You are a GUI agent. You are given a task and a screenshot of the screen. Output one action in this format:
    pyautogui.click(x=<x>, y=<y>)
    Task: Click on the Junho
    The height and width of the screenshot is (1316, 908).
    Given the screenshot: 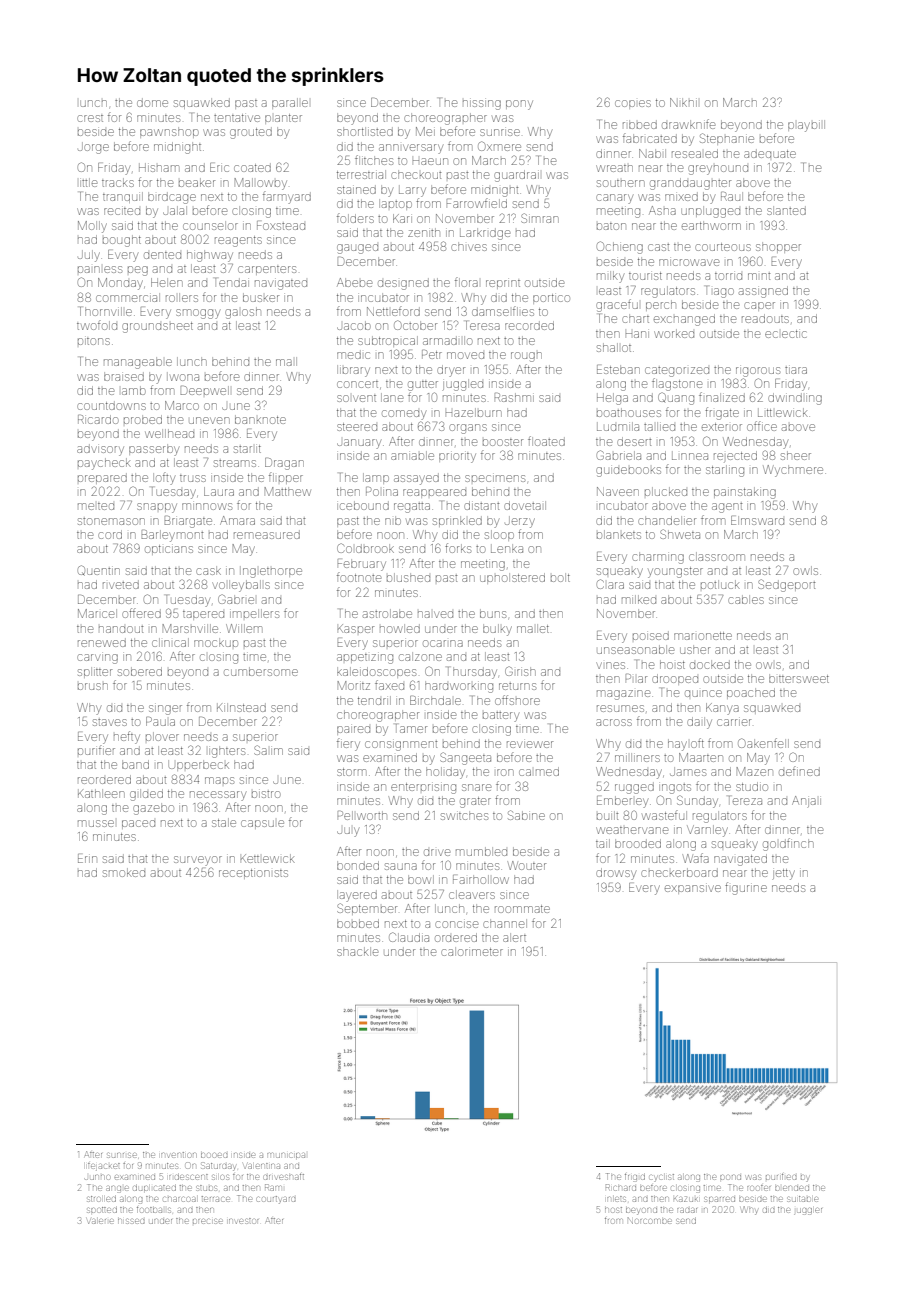 What is the action you would take?
    pyautogui.click(x=97, y=1177)
